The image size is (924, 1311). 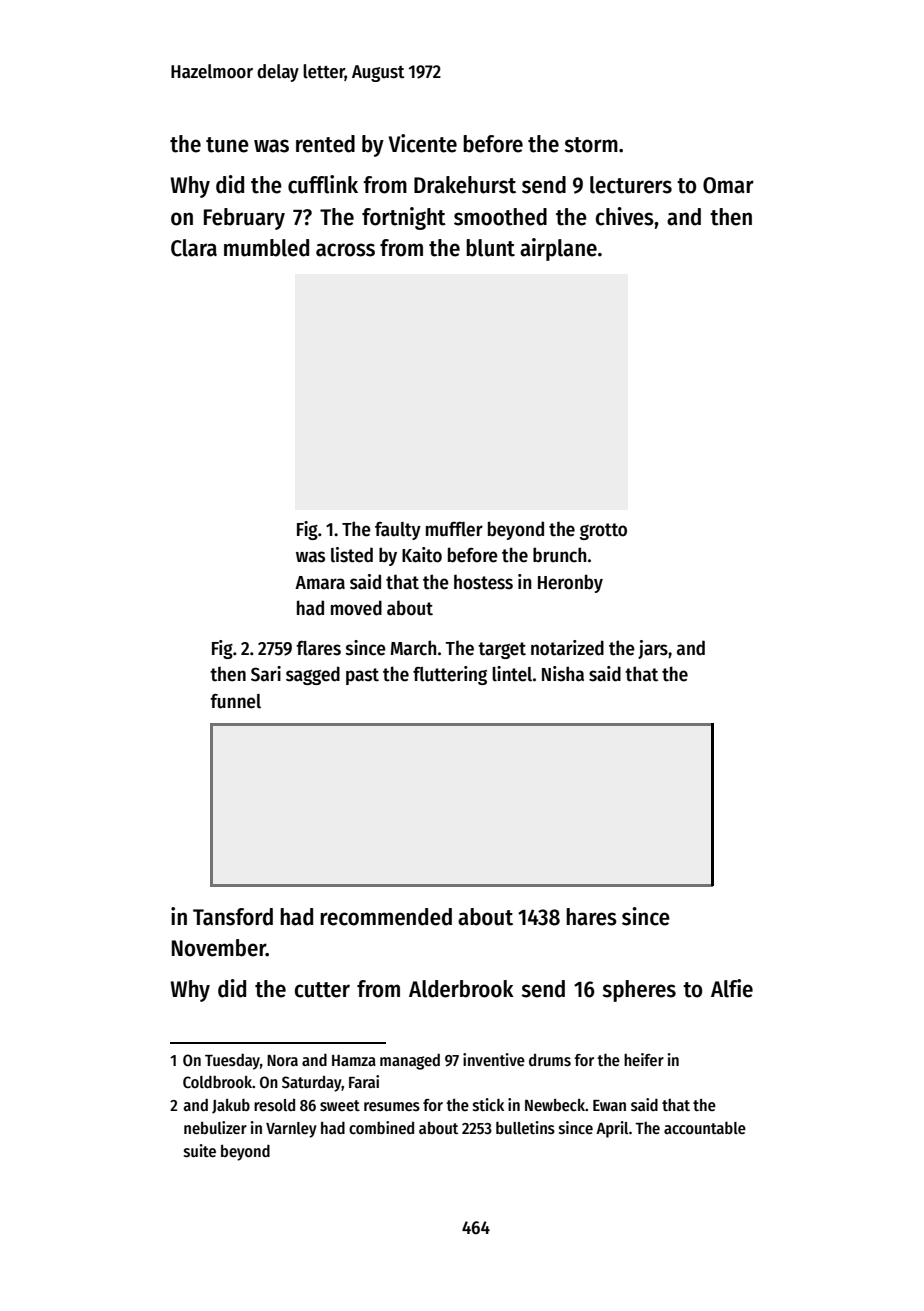 I want to click on grotto, so click(x=603, y=531).
